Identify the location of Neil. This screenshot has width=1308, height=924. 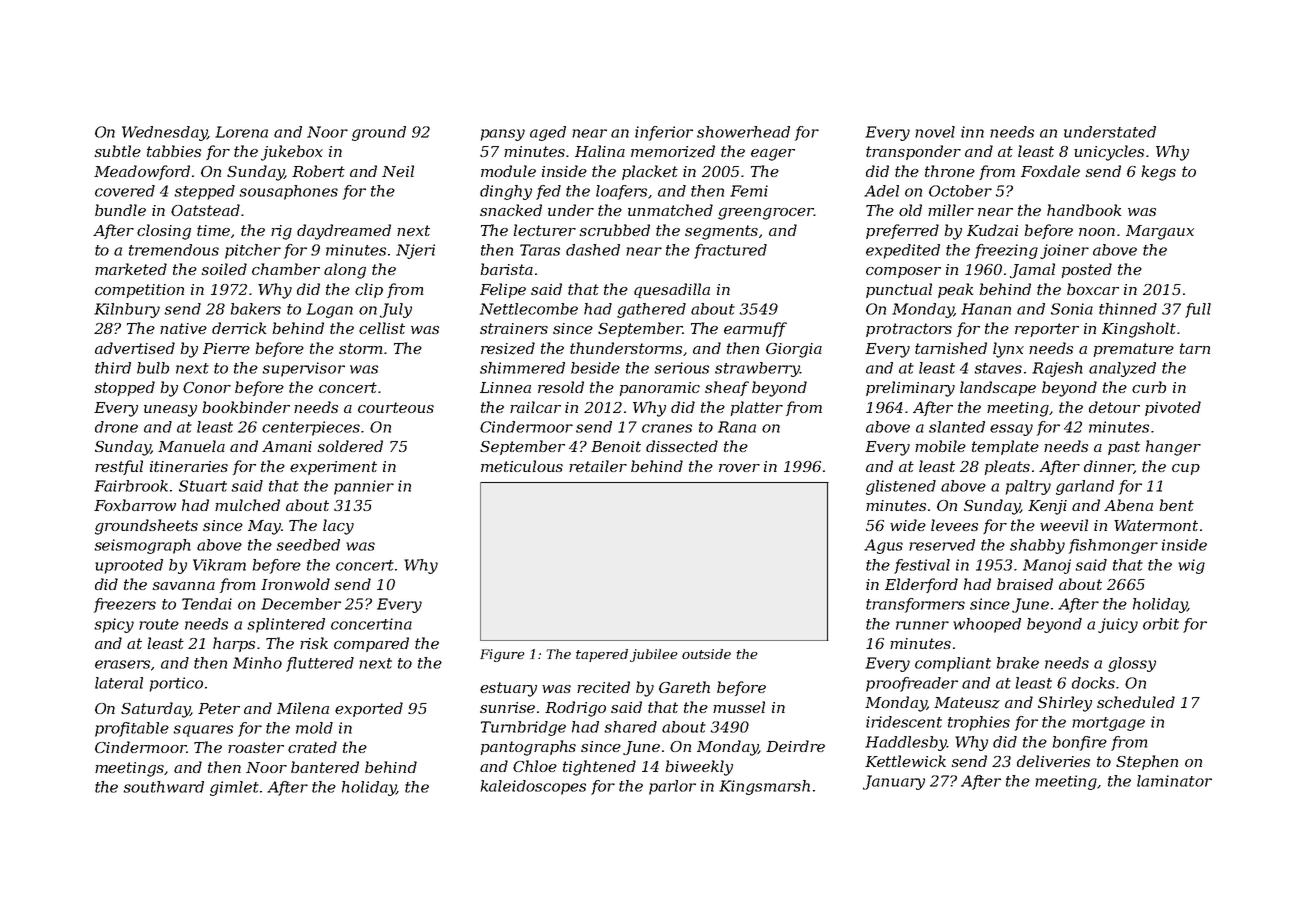
(398, 171).
